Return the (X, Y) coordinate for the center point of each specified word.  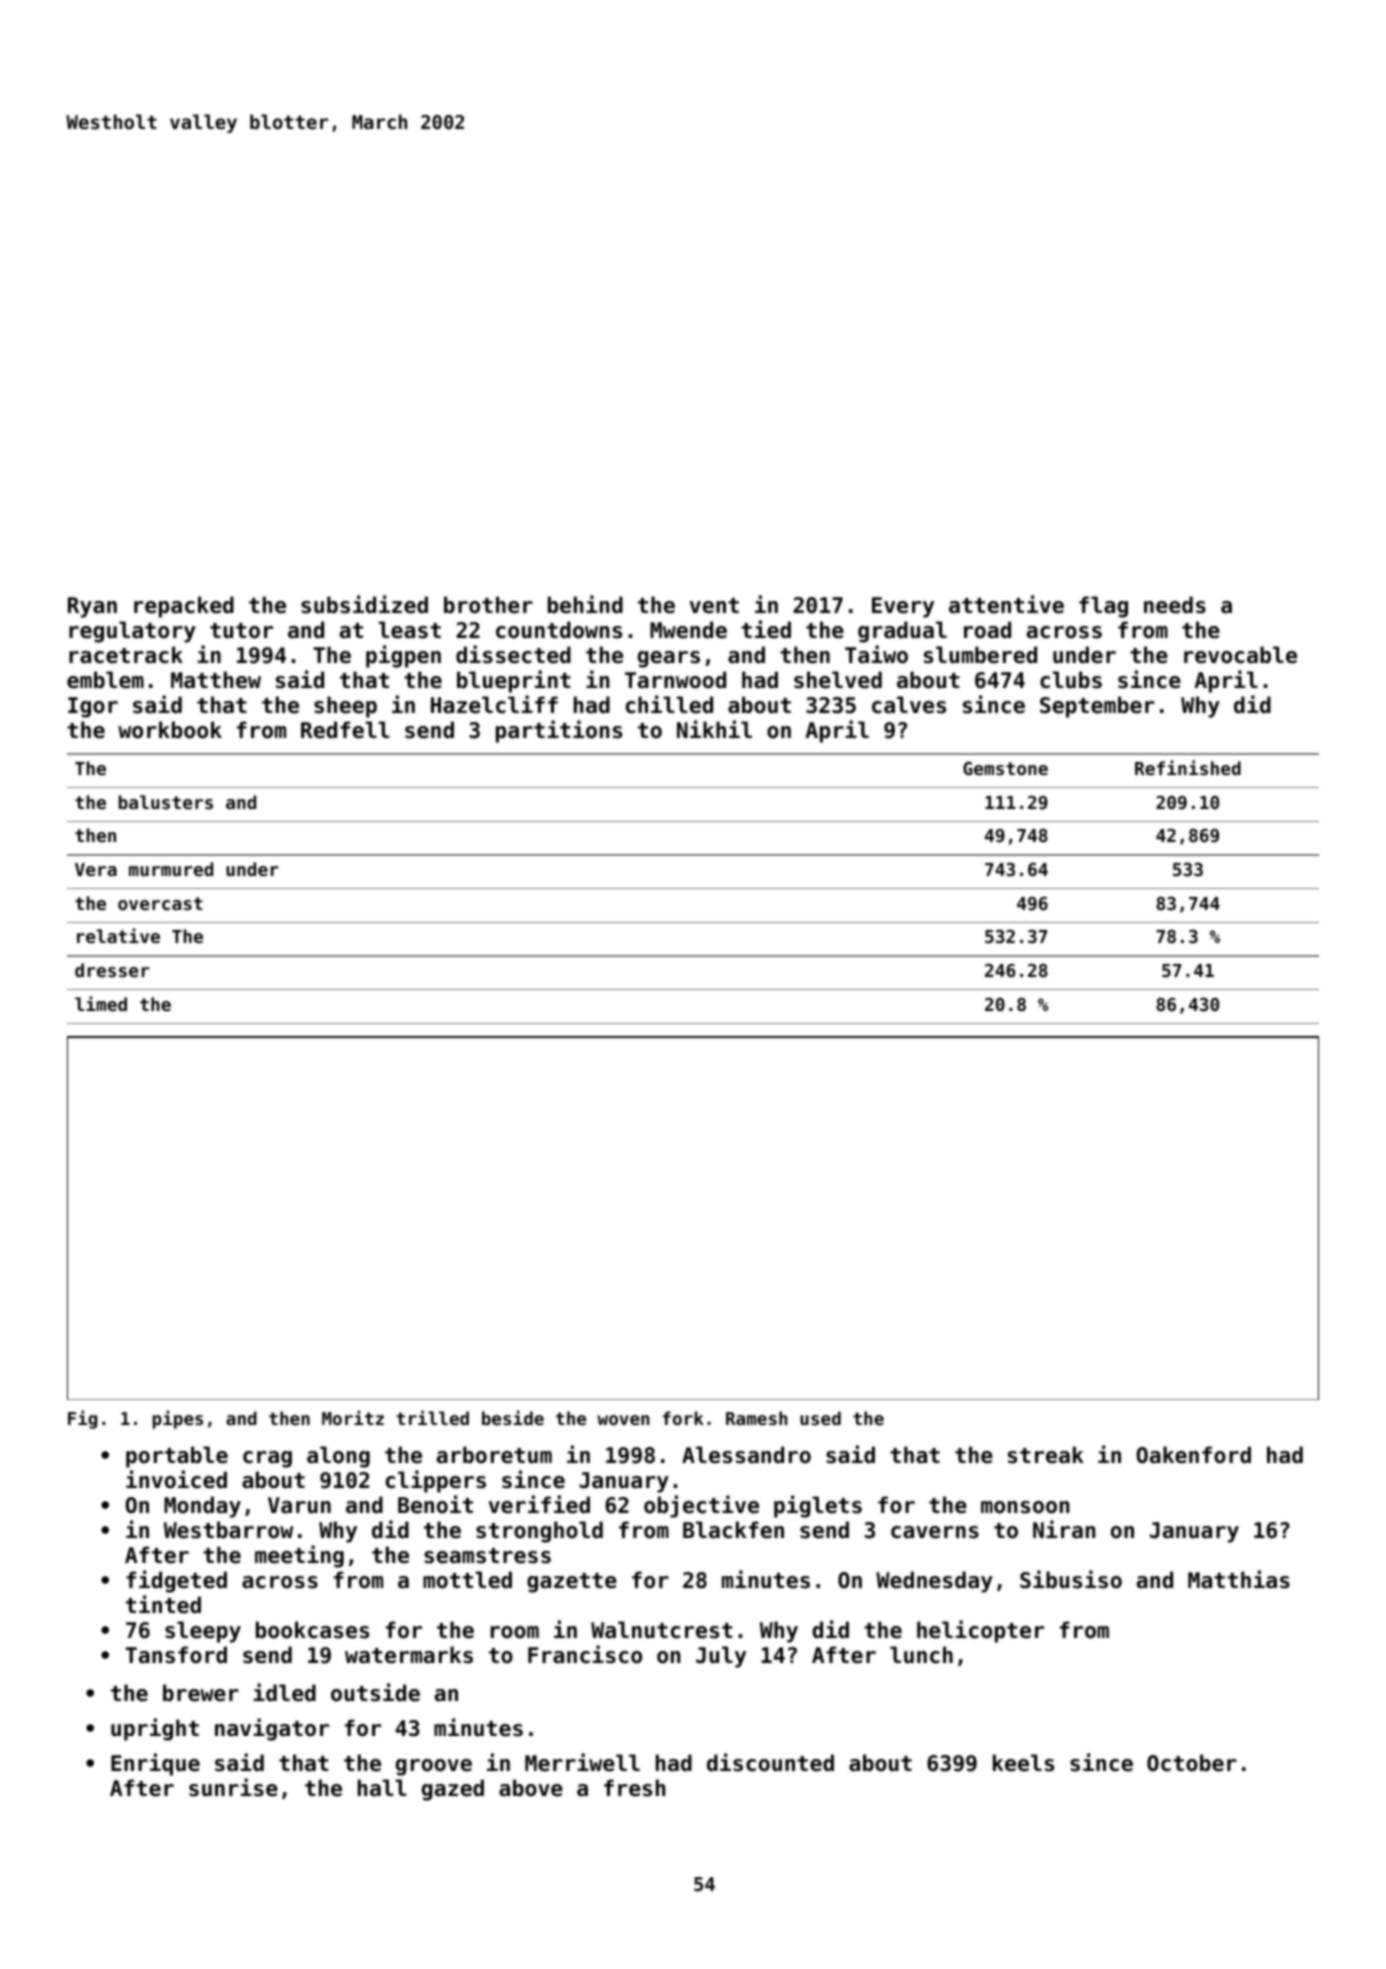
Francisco (585, 1654)
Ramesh (756, 1418)
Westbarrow (228, 1530)
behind (585, 604)
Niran (1064, 1529)
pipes (178, 1419)
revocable (1240, 655)
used (820, 1418)
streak (1046, 1455)
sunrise (233, 1787)
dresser (112, 970)
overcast (160, 903)
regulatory (132, 632)
